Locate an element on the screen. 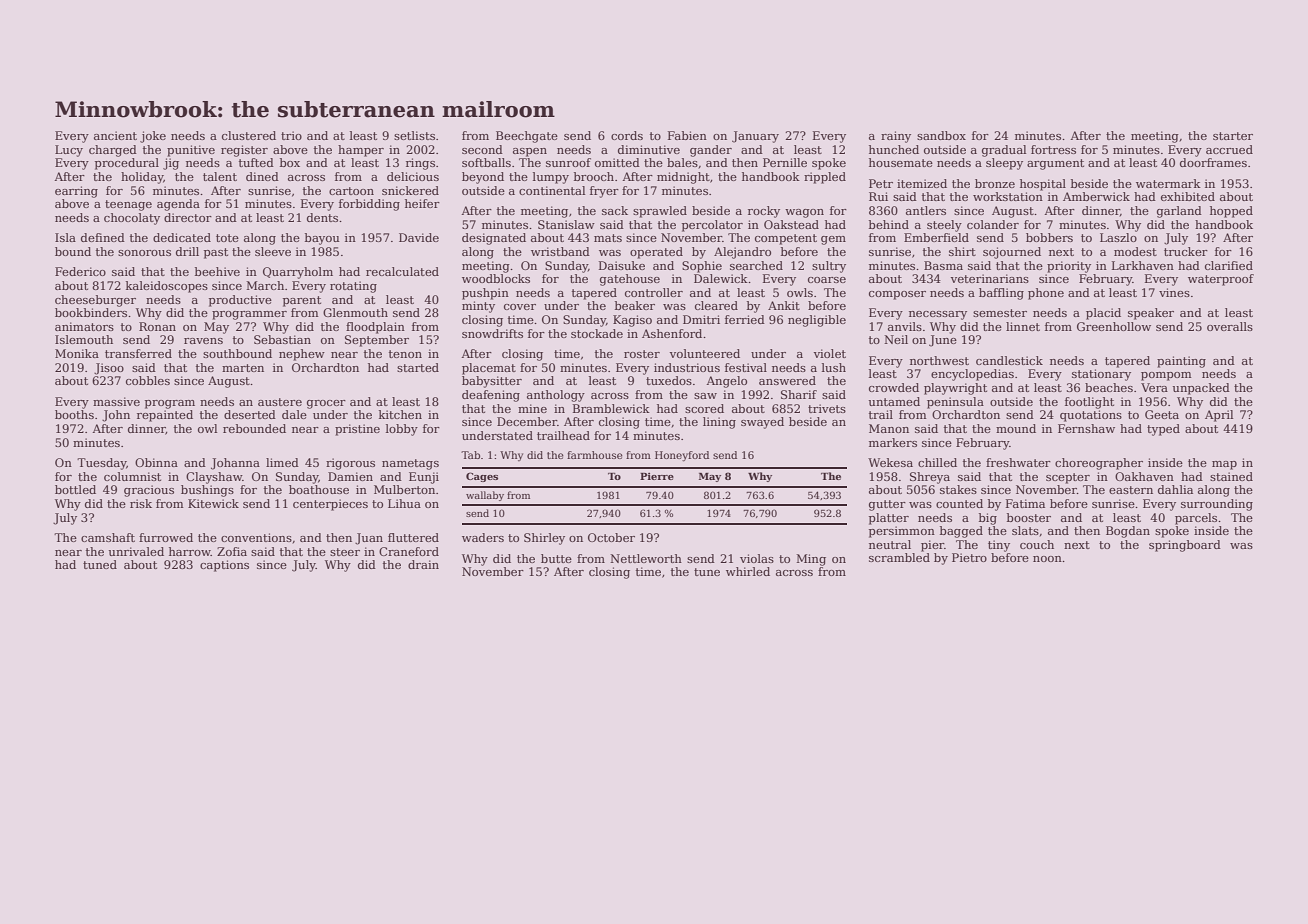  setlists is located at coordinates (414, 135).
